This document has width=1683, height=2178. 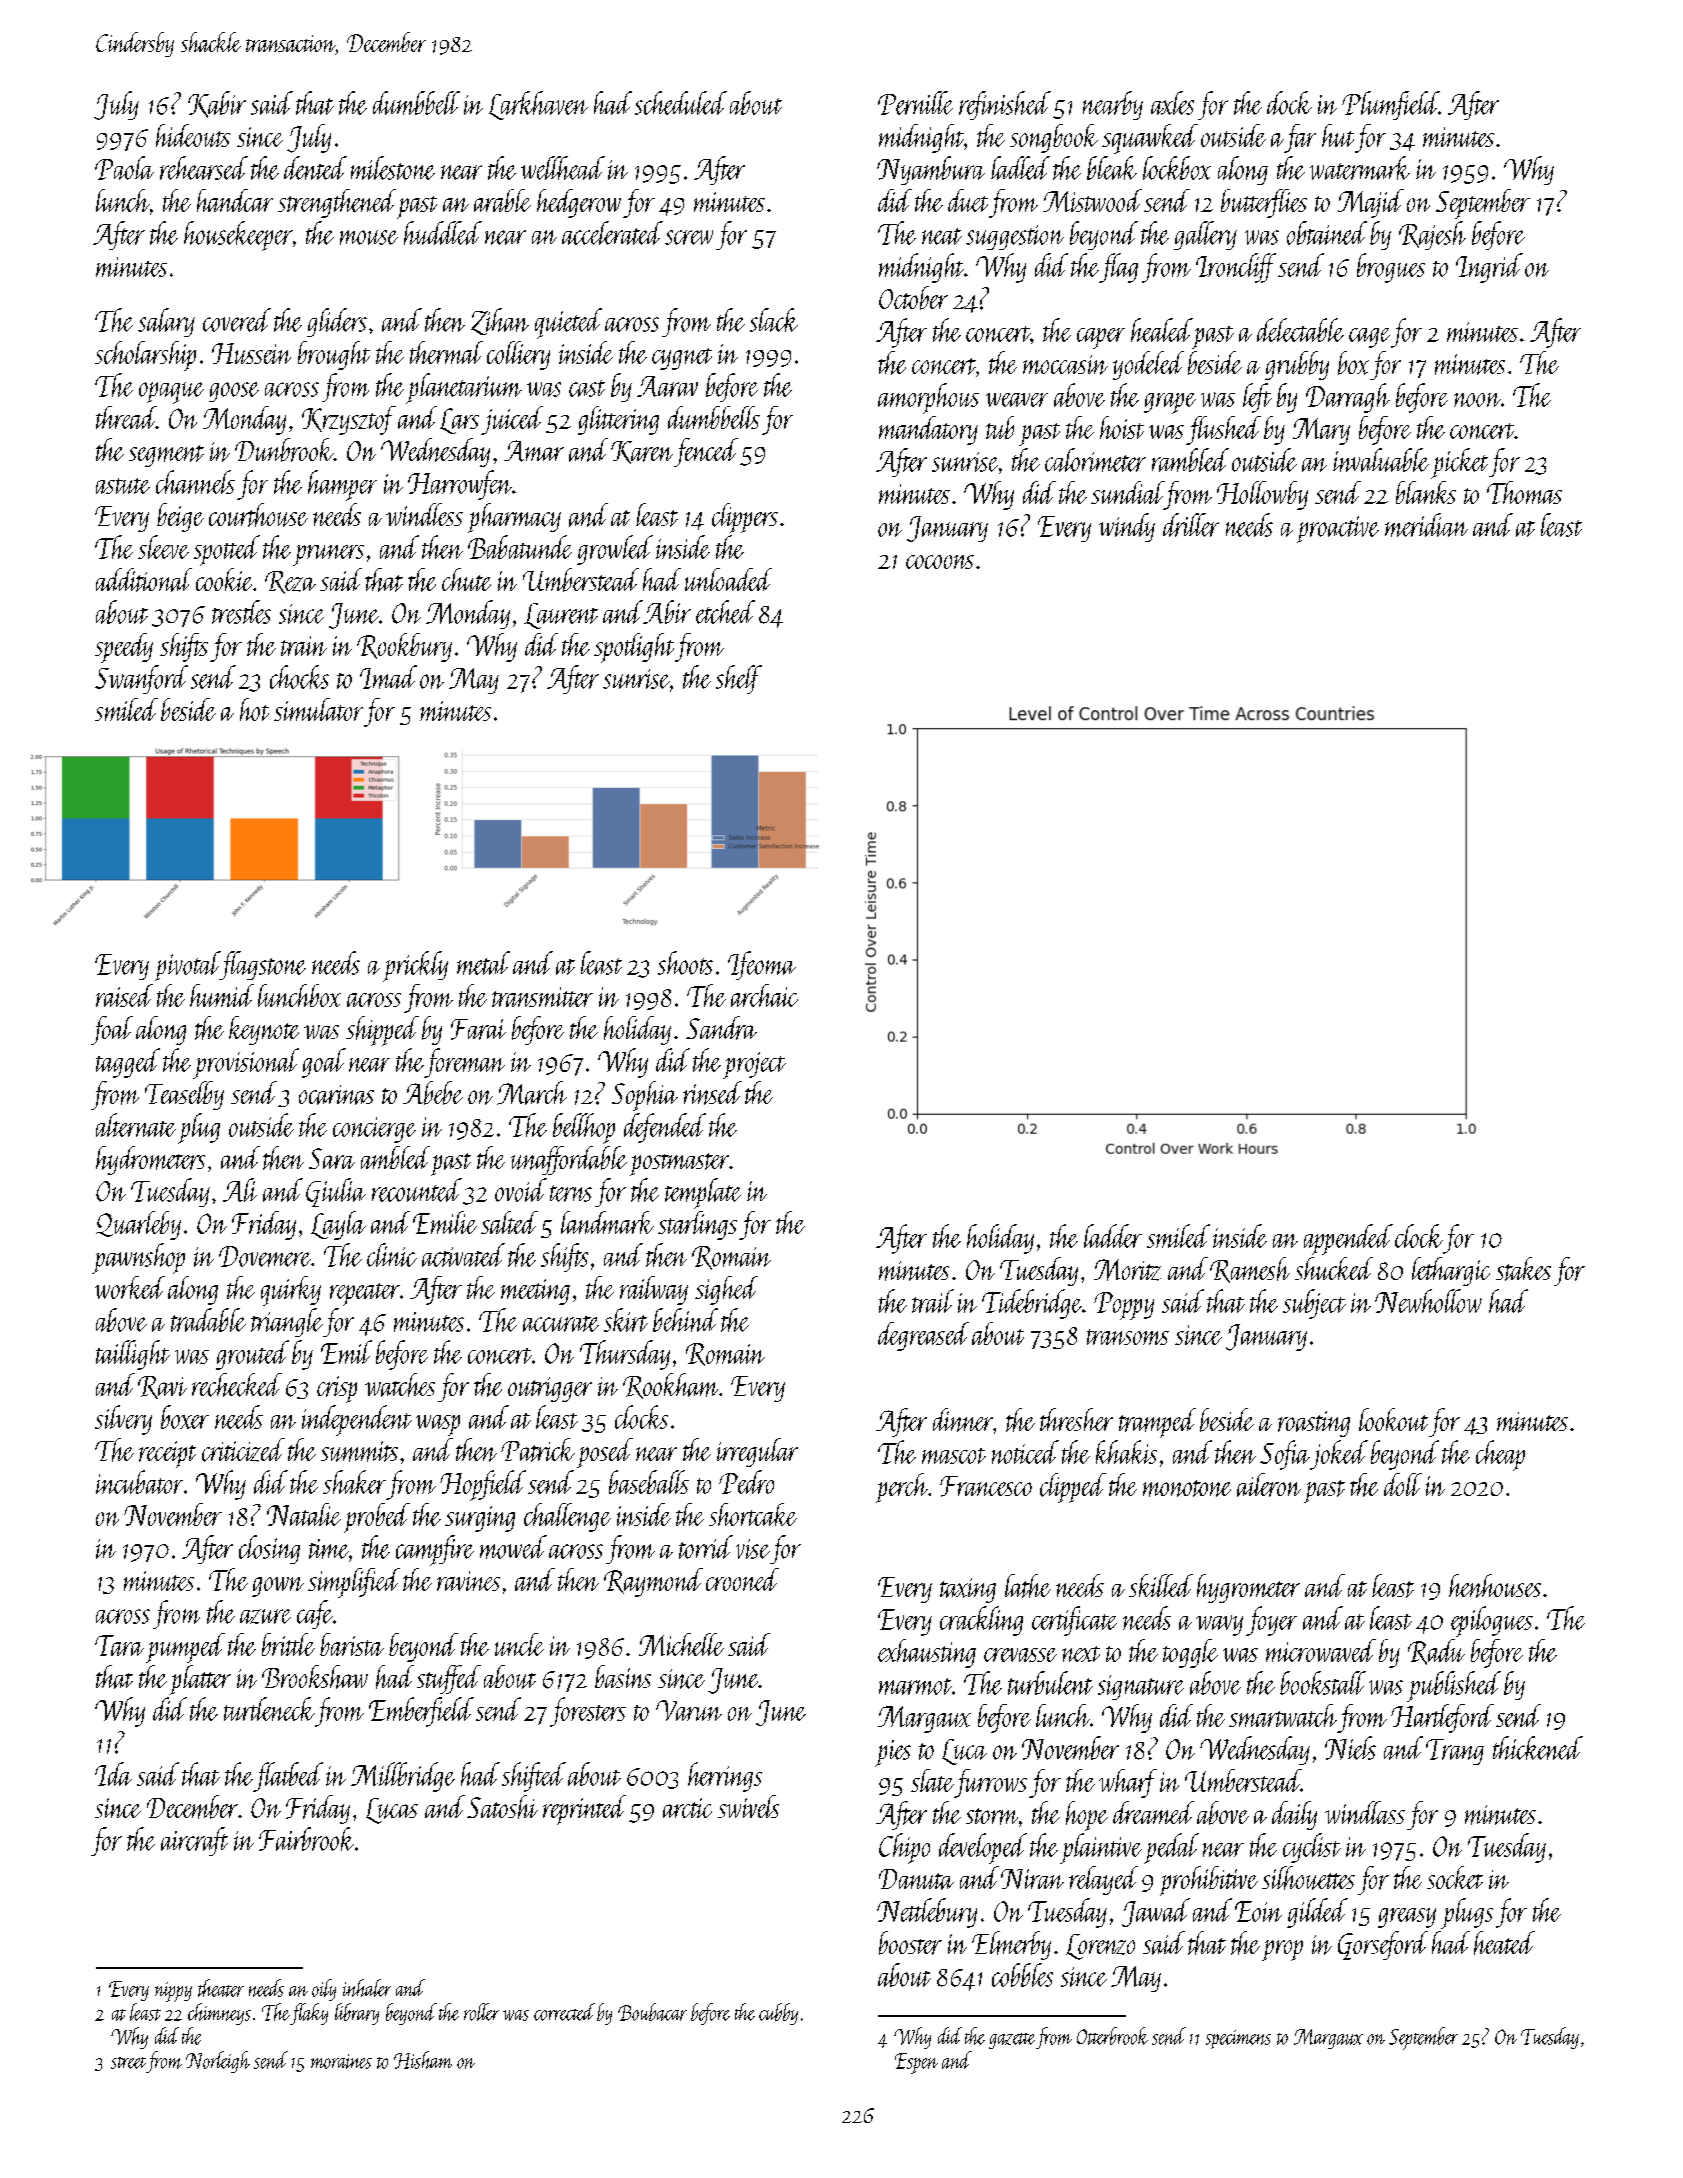 I want to click on library, so click(x=357, y=2014).
